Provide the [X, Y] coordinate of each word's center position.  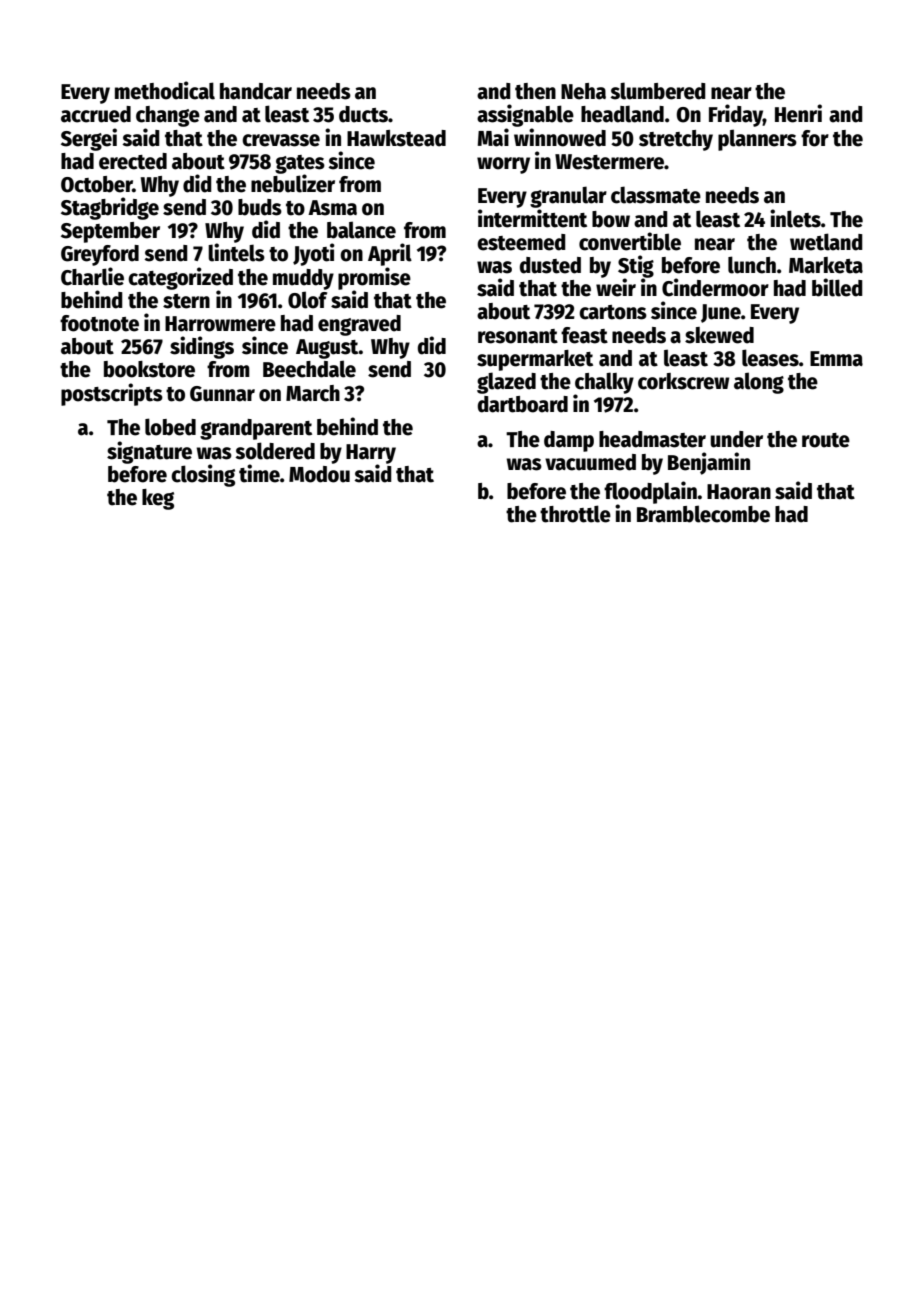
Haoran [739, 492]
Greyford [100, 255]
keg [158, 499]
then [535, 91]
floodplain [650, 492]
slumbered [658, 91]
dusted [550, 265]
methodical [165, 90]
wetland [826, 242]
